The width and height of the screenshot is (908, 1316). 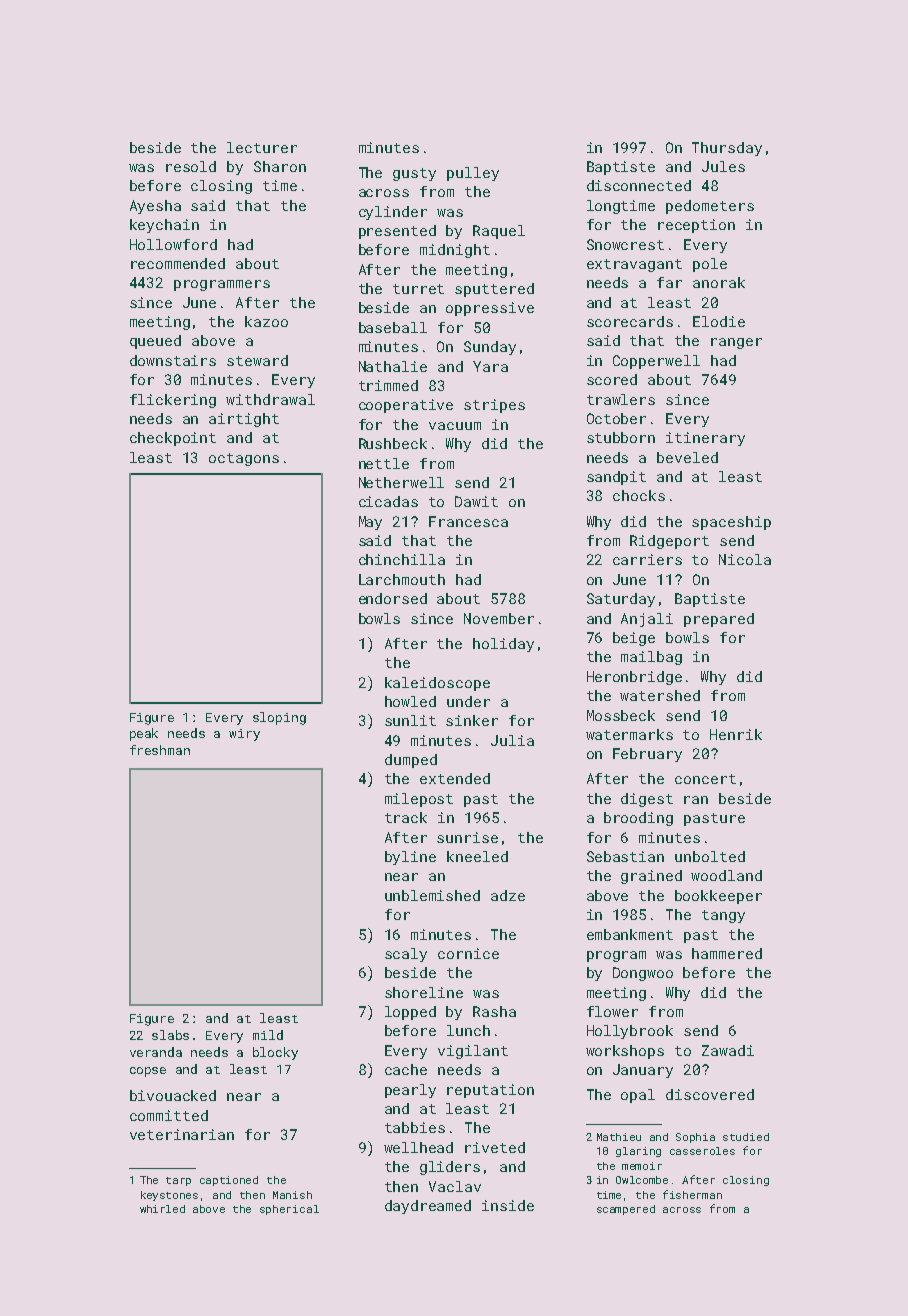 I want to click on recommended, so click(x=178, y=263).
